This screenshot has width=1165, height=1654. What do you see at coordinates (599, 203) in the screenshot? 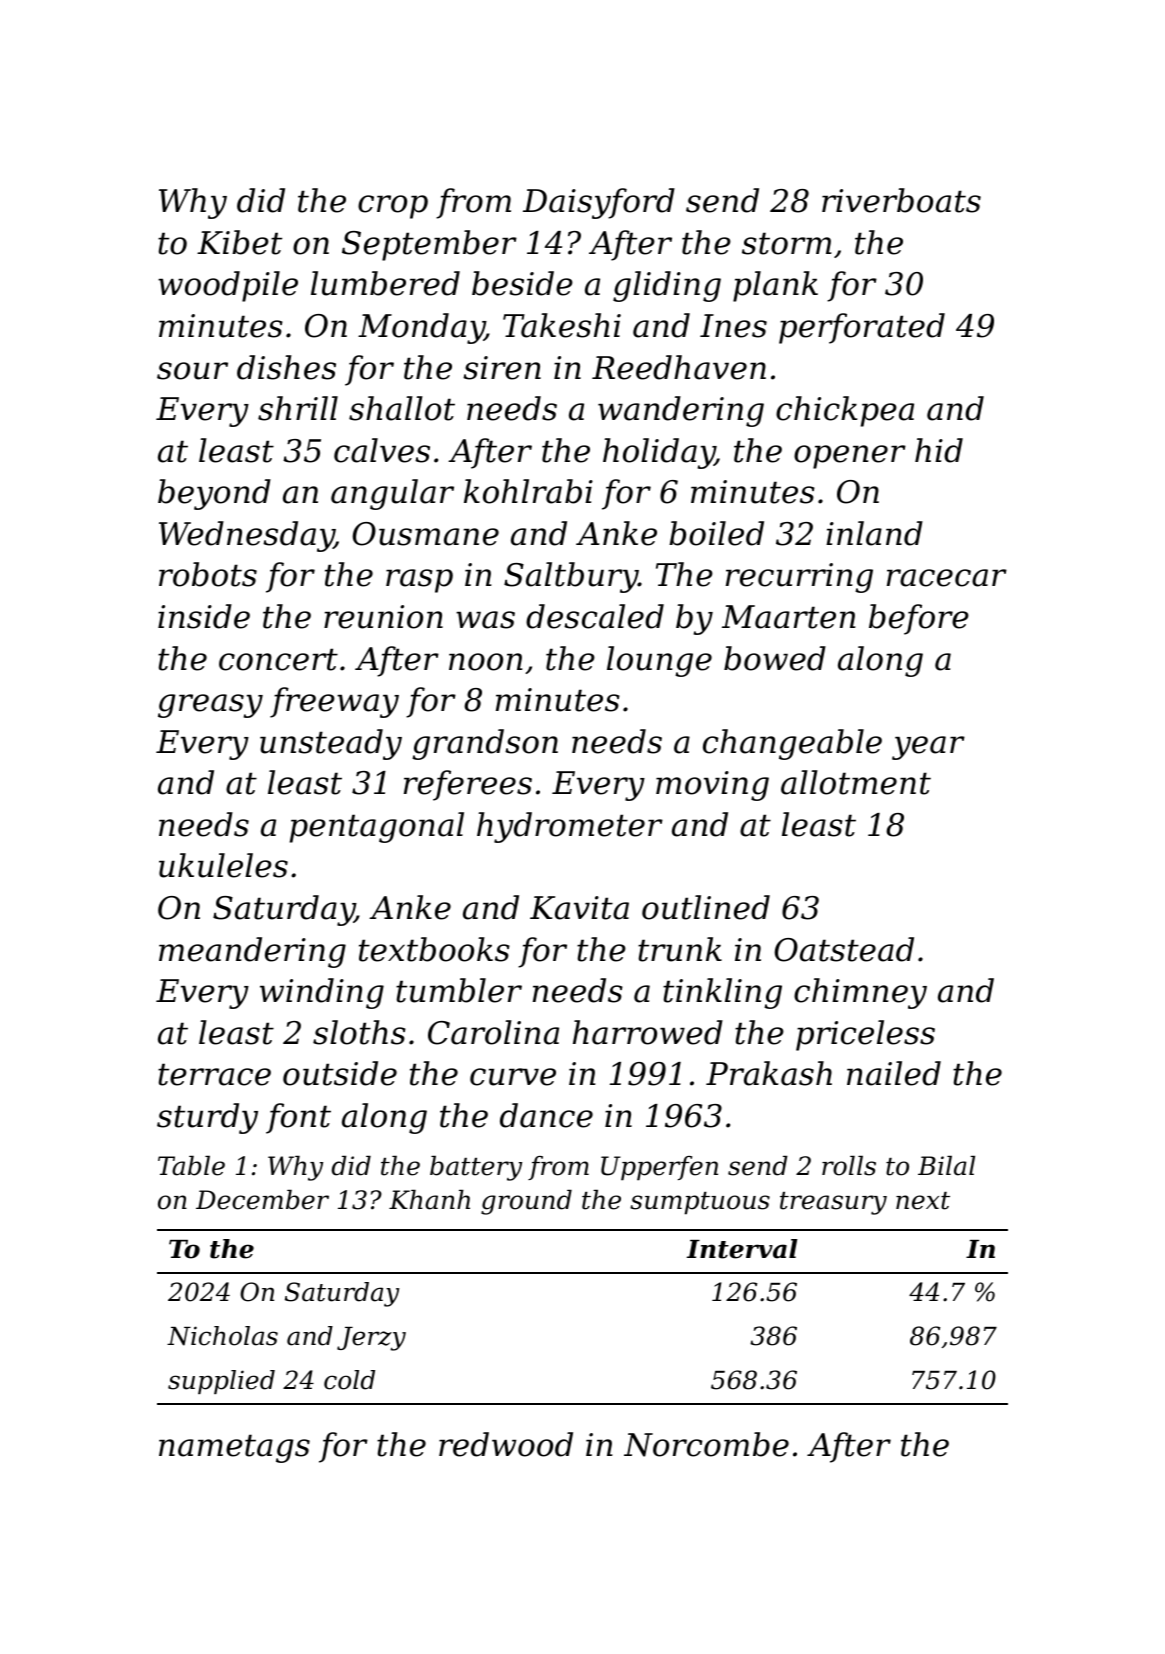
I see `Daisyford` at bounding box center [599, 203].
